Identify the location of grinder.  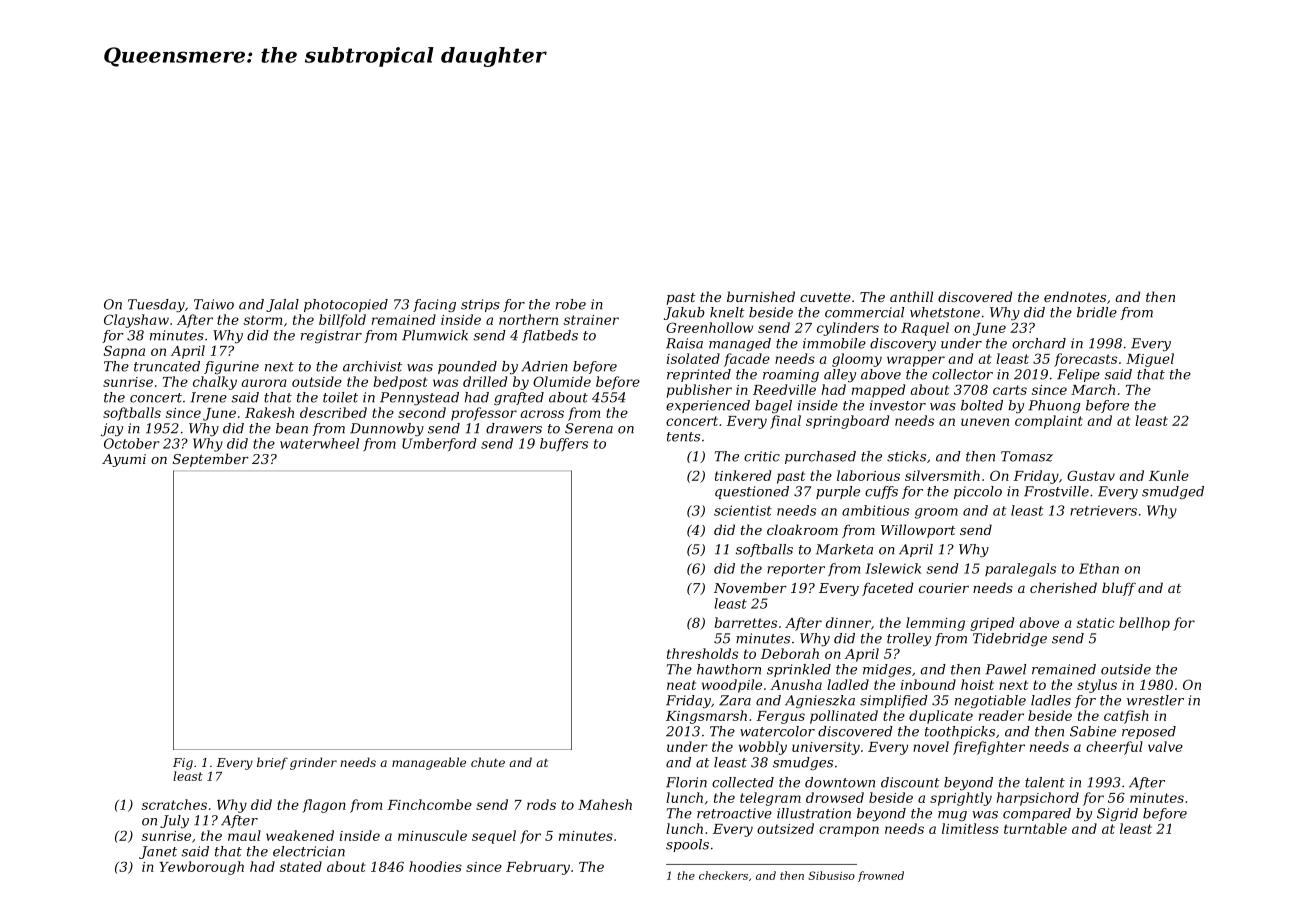
(313, 763).
